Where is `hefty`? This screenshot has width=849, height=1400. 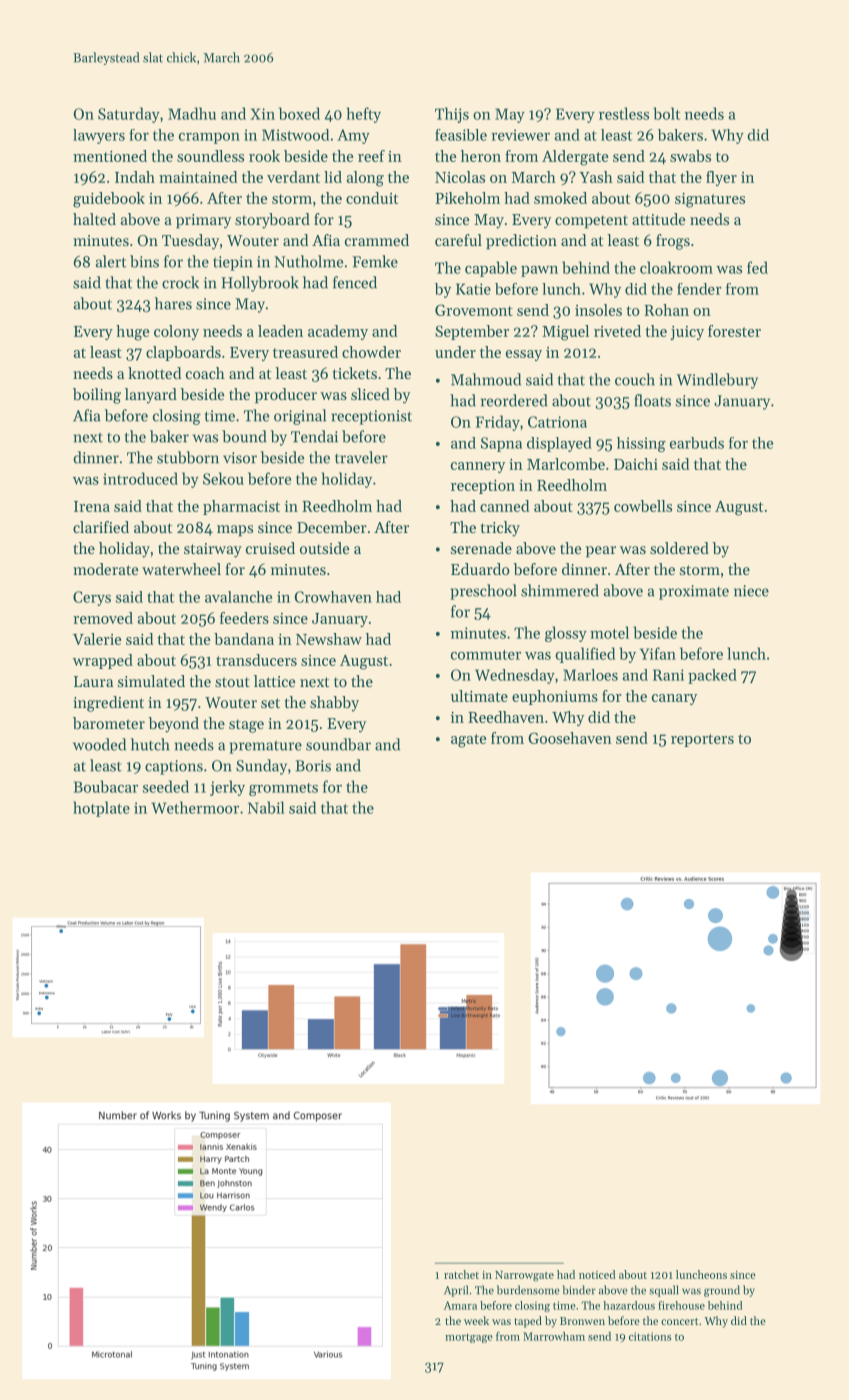
hefty is located at coordinates (364, 115).
